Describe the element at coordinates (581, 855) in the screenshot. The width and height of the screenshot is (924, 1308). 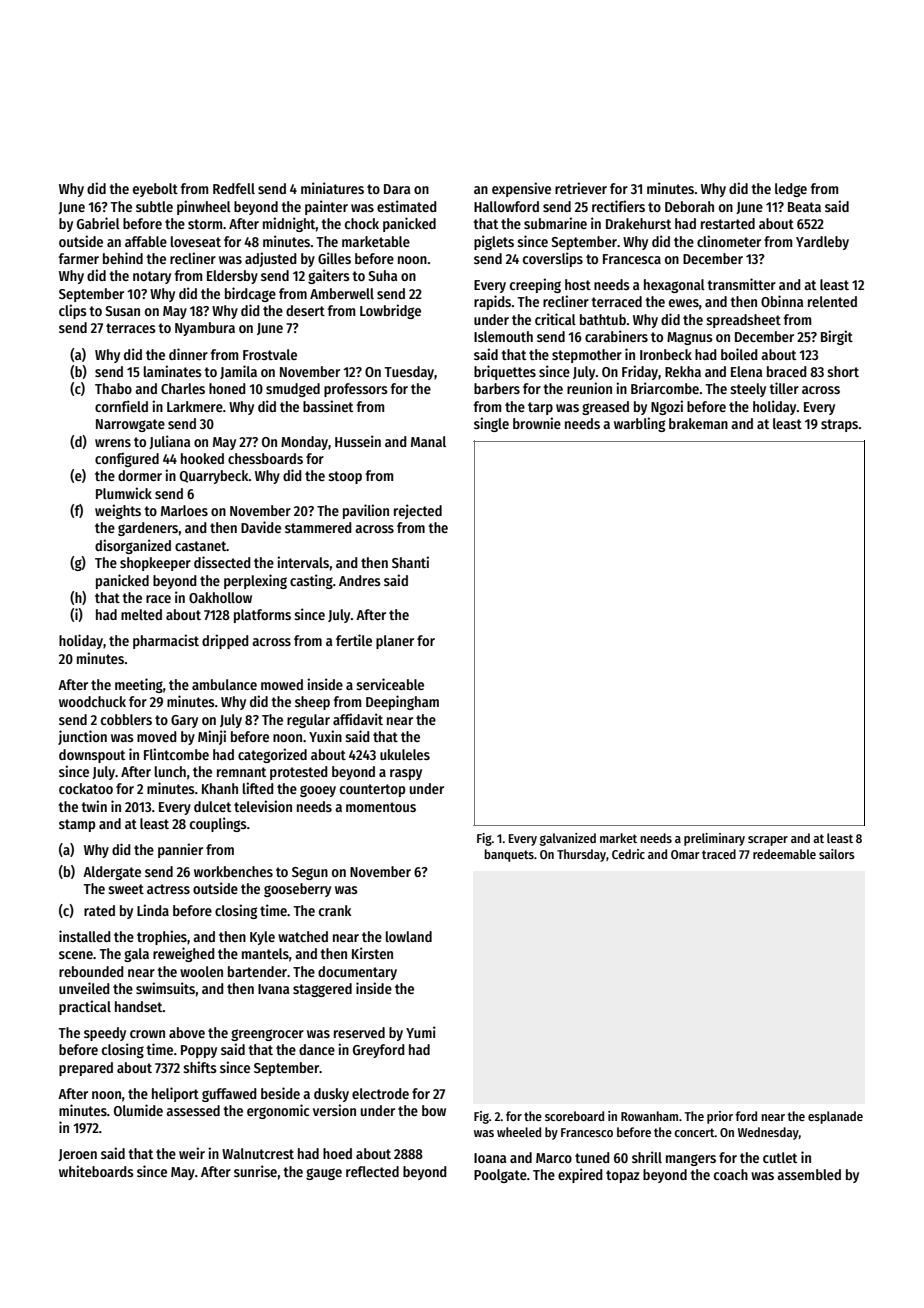
I see `Thursday` at that location.
